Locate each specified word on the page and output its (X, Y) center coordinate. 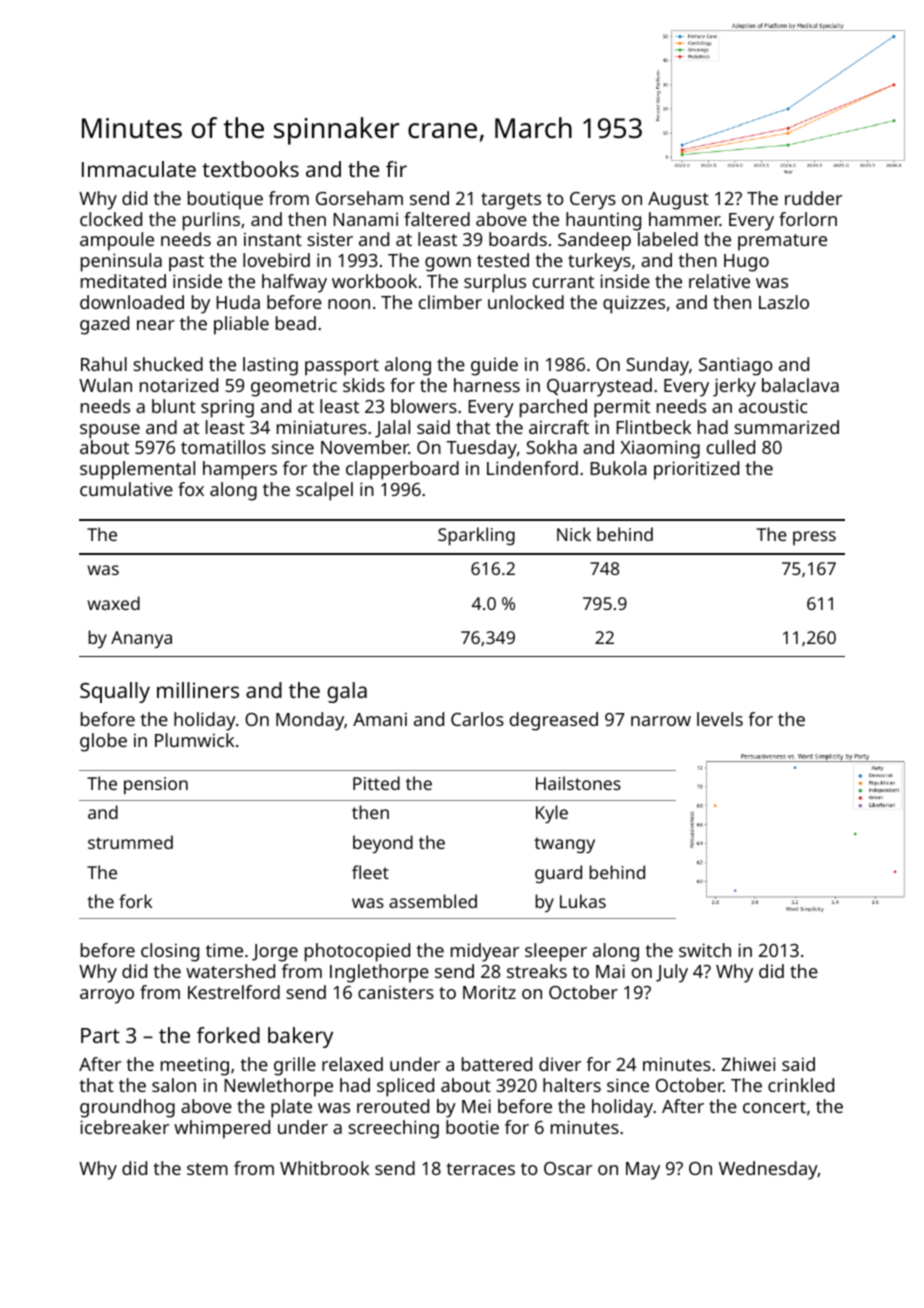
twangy (564, 845)
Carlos (477, 719)
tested (503, 260)
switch (705, 950)
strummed (130, 842)
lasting (270, 366)
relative (719, 281)
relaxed (352, 1064)
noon (349, 304)
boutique (225, 200)
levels (720, 719)
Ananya (141, 639)
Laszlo (784, 302)
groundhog (127, 1108)
